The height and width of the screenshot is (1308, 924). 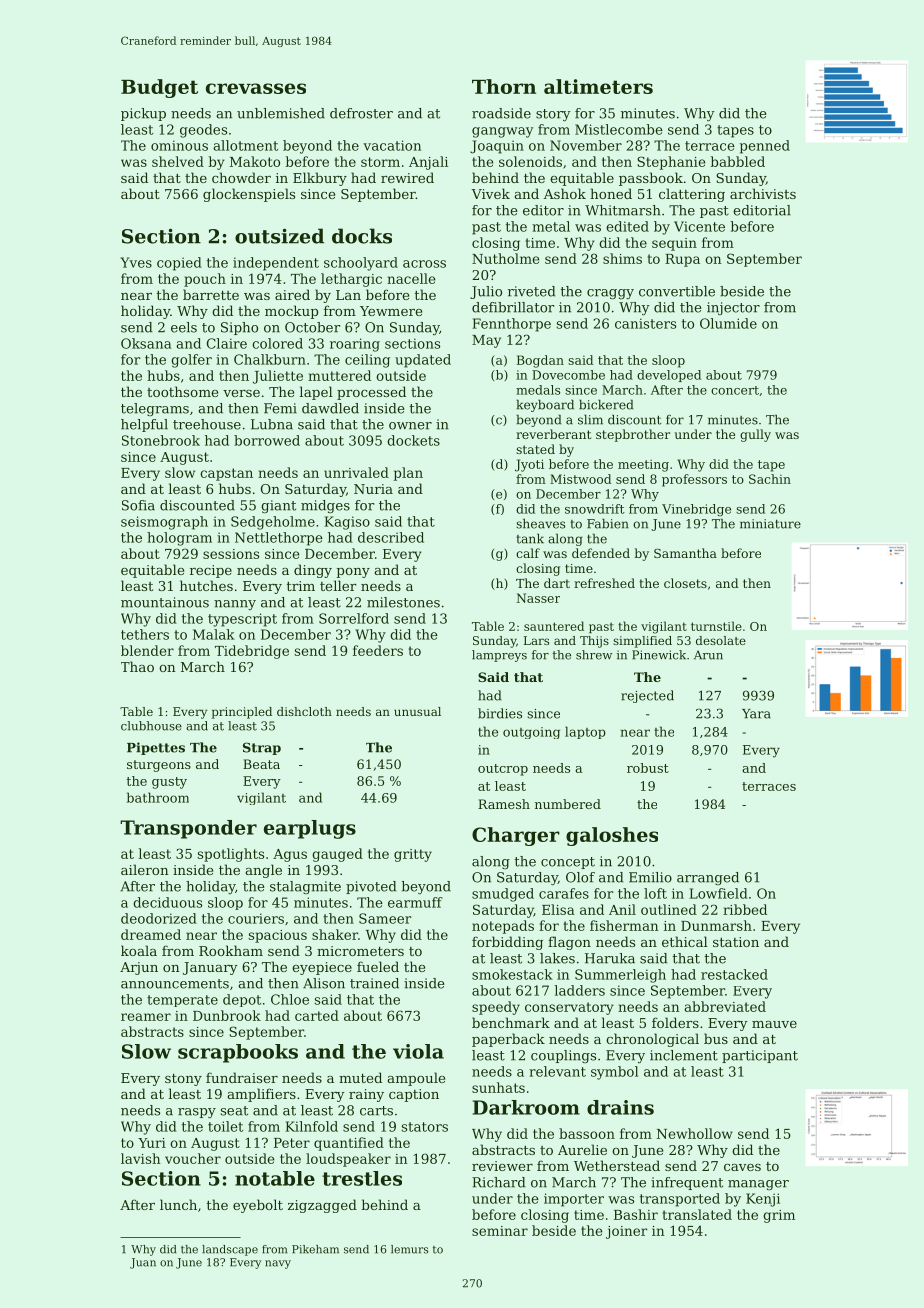 I want to click on glockenspiels, so click(x=249, y=195).
